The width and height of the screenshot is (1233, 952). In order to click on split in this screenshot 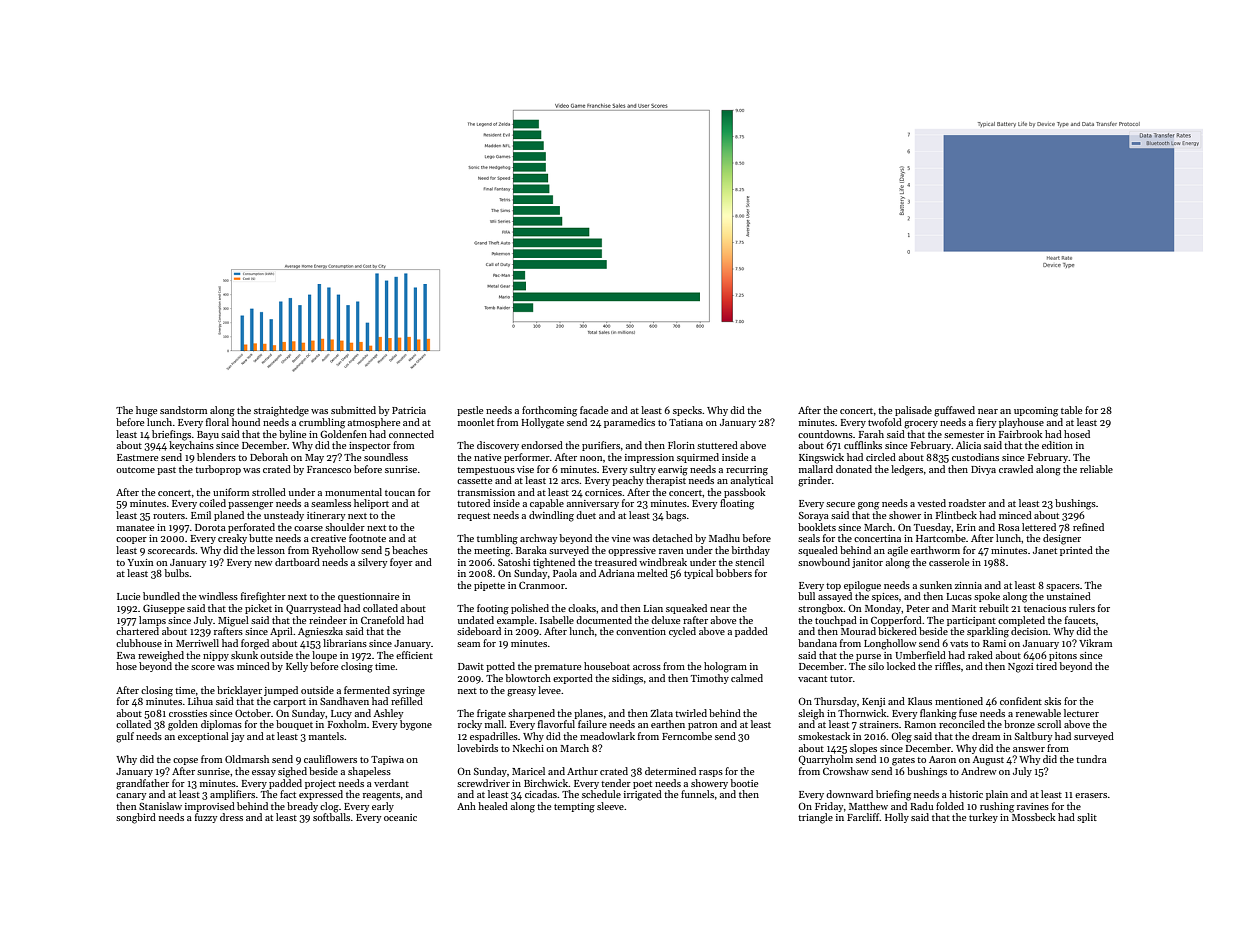, I will do `click(1087, 818)`.
